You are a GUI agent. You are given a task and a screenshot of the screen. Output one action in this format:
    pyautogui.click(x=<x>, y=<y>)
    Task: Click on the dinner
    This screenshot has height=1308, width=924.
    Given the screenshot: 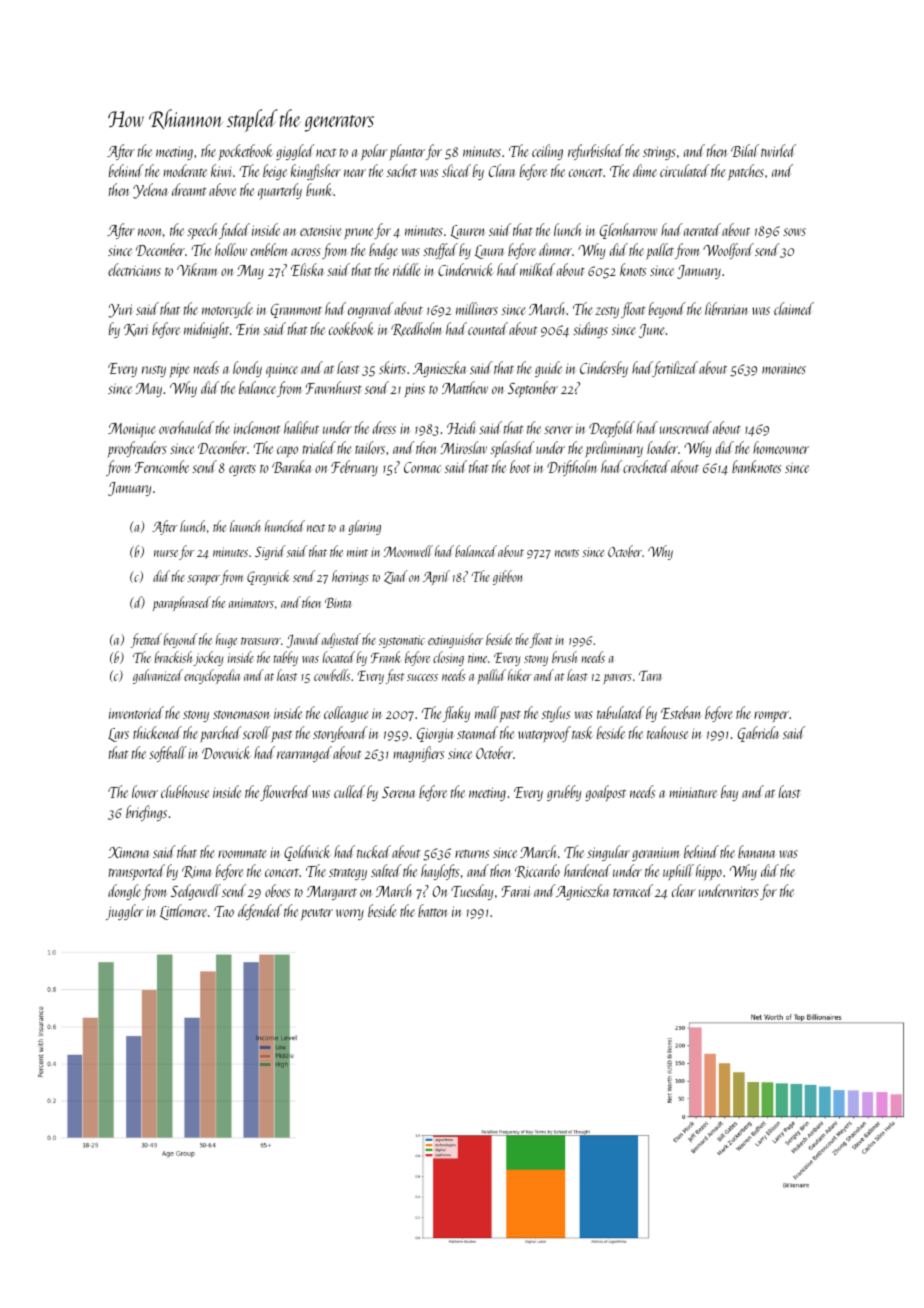 What is the action you would take?
    pyautogui.click(x=555, y=249)
